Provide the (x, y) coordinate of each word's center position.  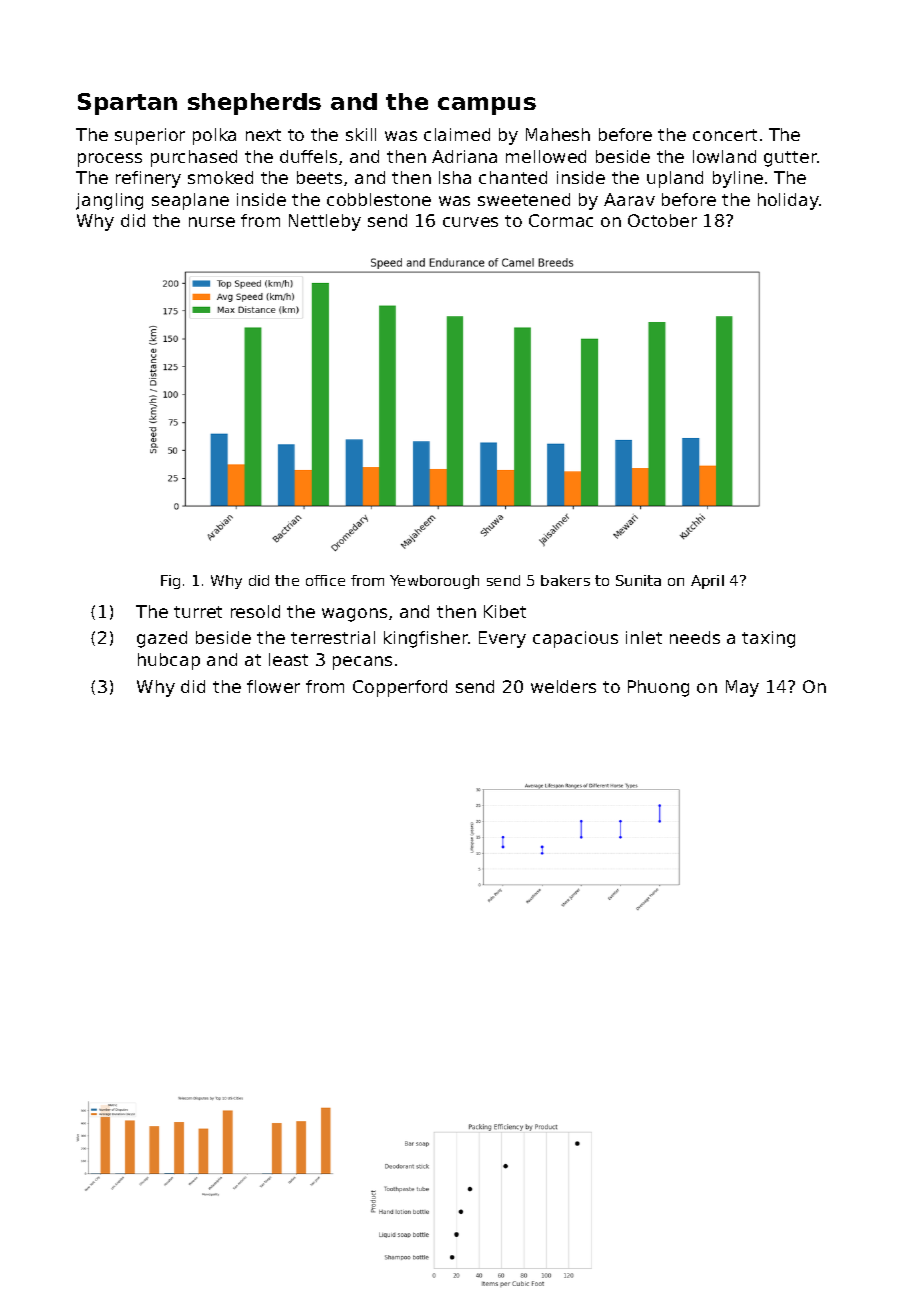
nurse (212, 222)
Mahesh (558, 134)
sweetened (524, 199)
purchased (194, 158)
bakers (565, 580)
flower (273, 686)
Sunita (638, 580)
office (325, 580)
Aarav (629, 199)
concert (725, 135)
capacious (575, 639)
